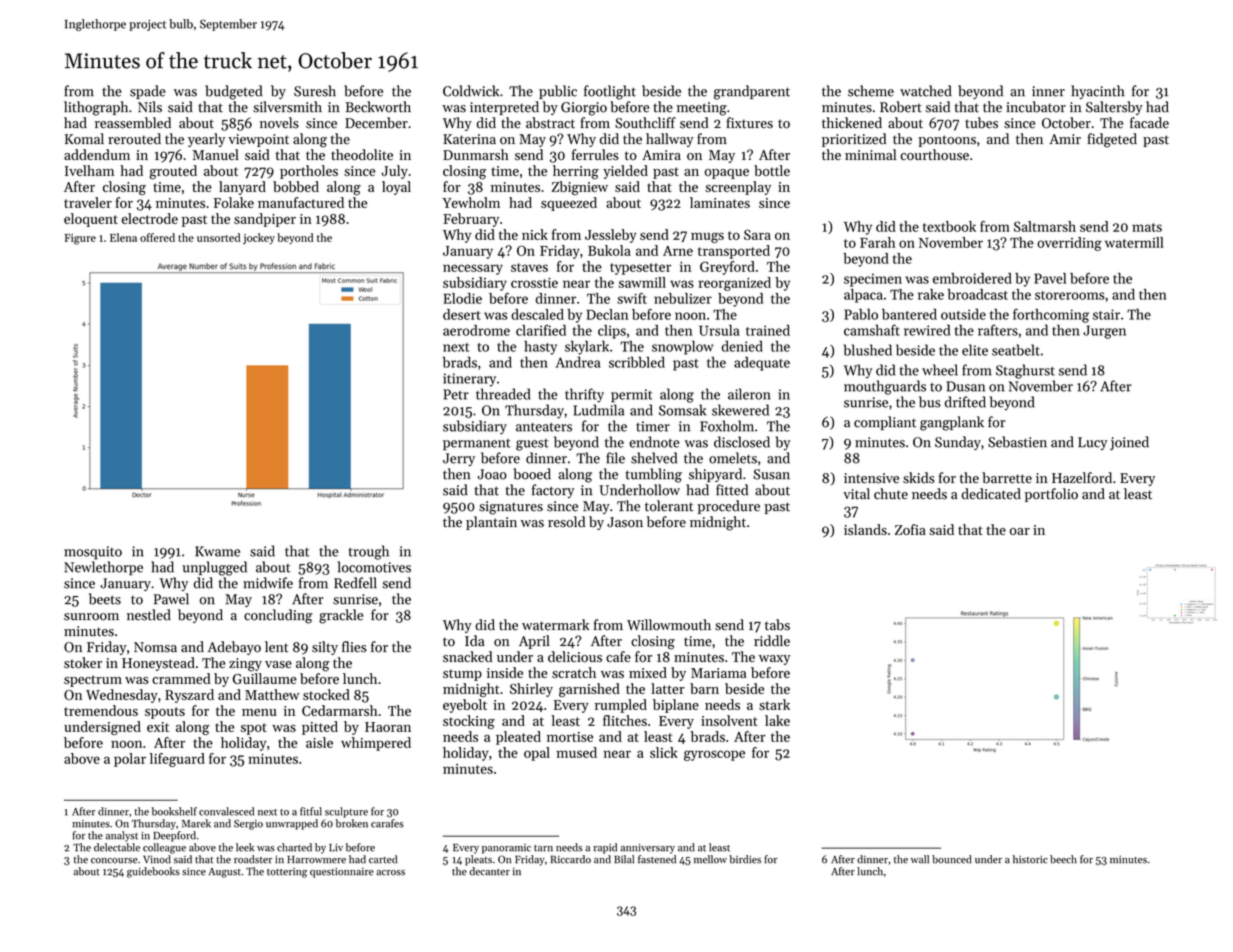  I want to click on tabs, so click(777, 625).
